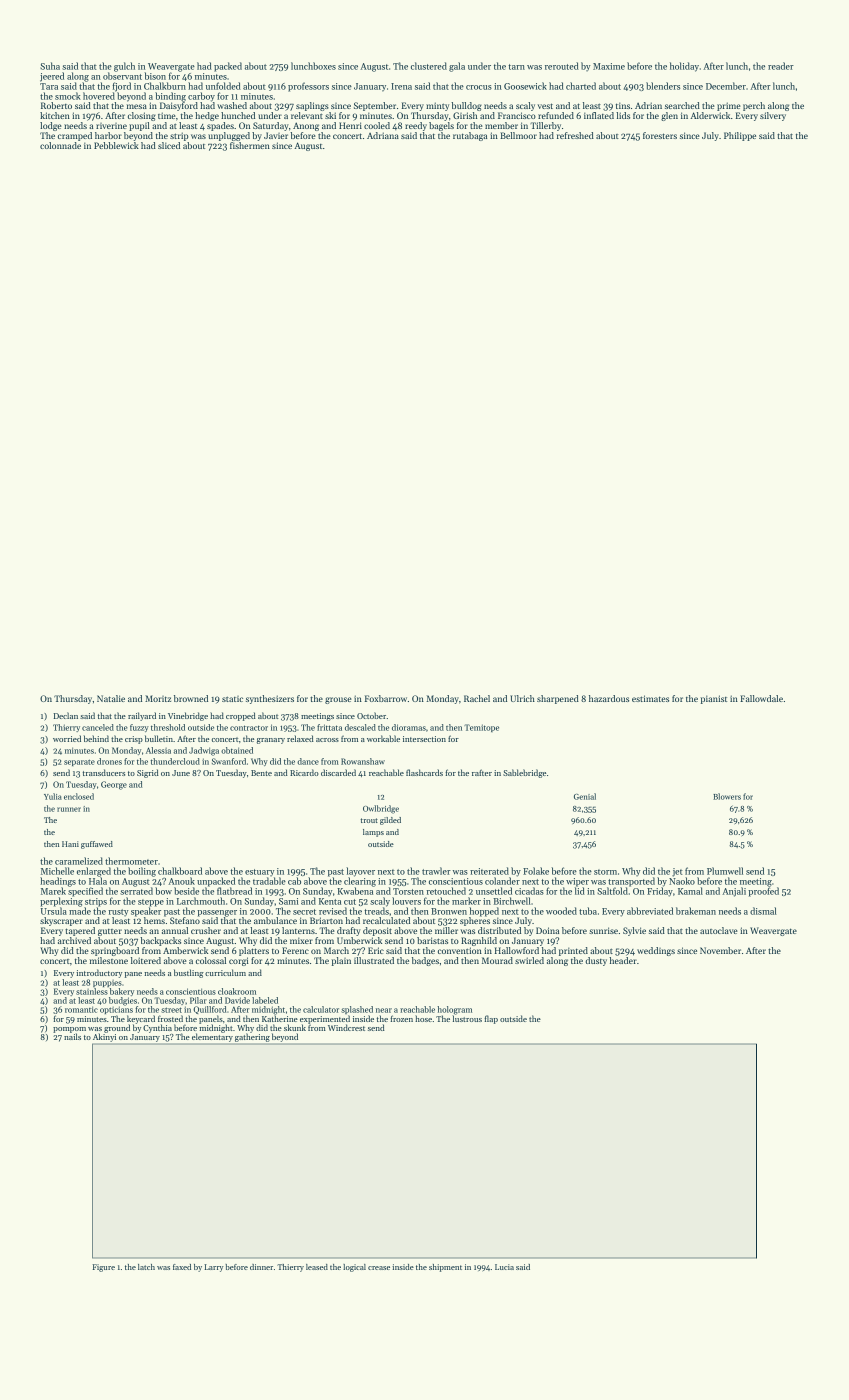  Describe the element at coordinates (660, 135) in the document. I see `foresters` at that location.
